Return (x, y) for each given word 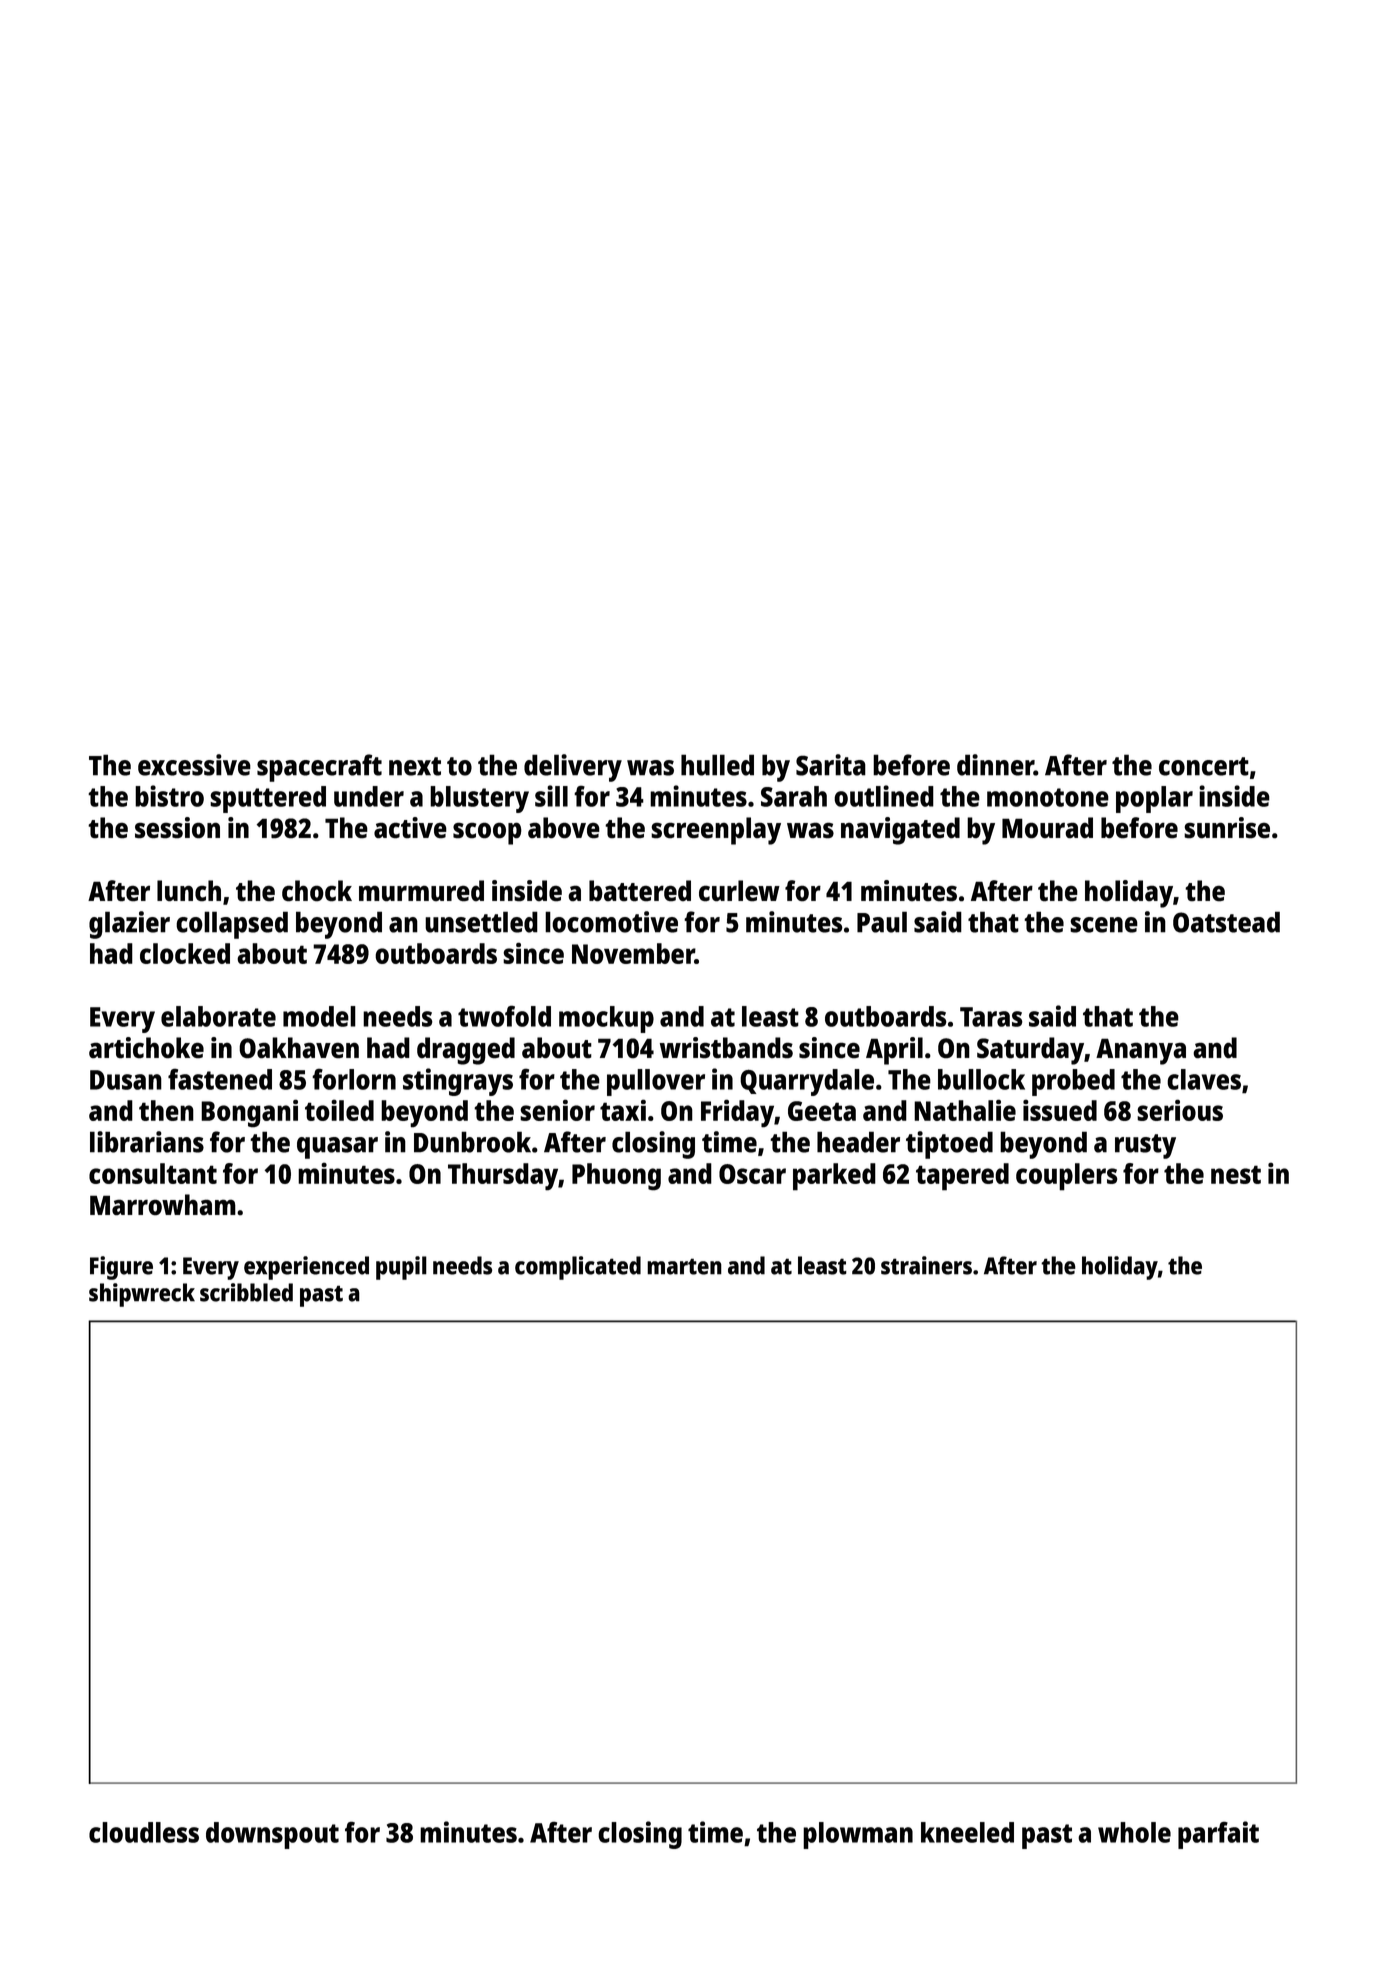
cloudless (144, 1832)
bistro (169, 796)
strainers (926, 1265)
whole (1134, 1832)
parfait (1218, 1835)
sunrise (1227, 828)
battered (640, 891)
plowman (858, 1835)
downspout (272, 1835)
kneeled (967, 1832)
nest (1236, 1174)
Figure (121, 1268)
